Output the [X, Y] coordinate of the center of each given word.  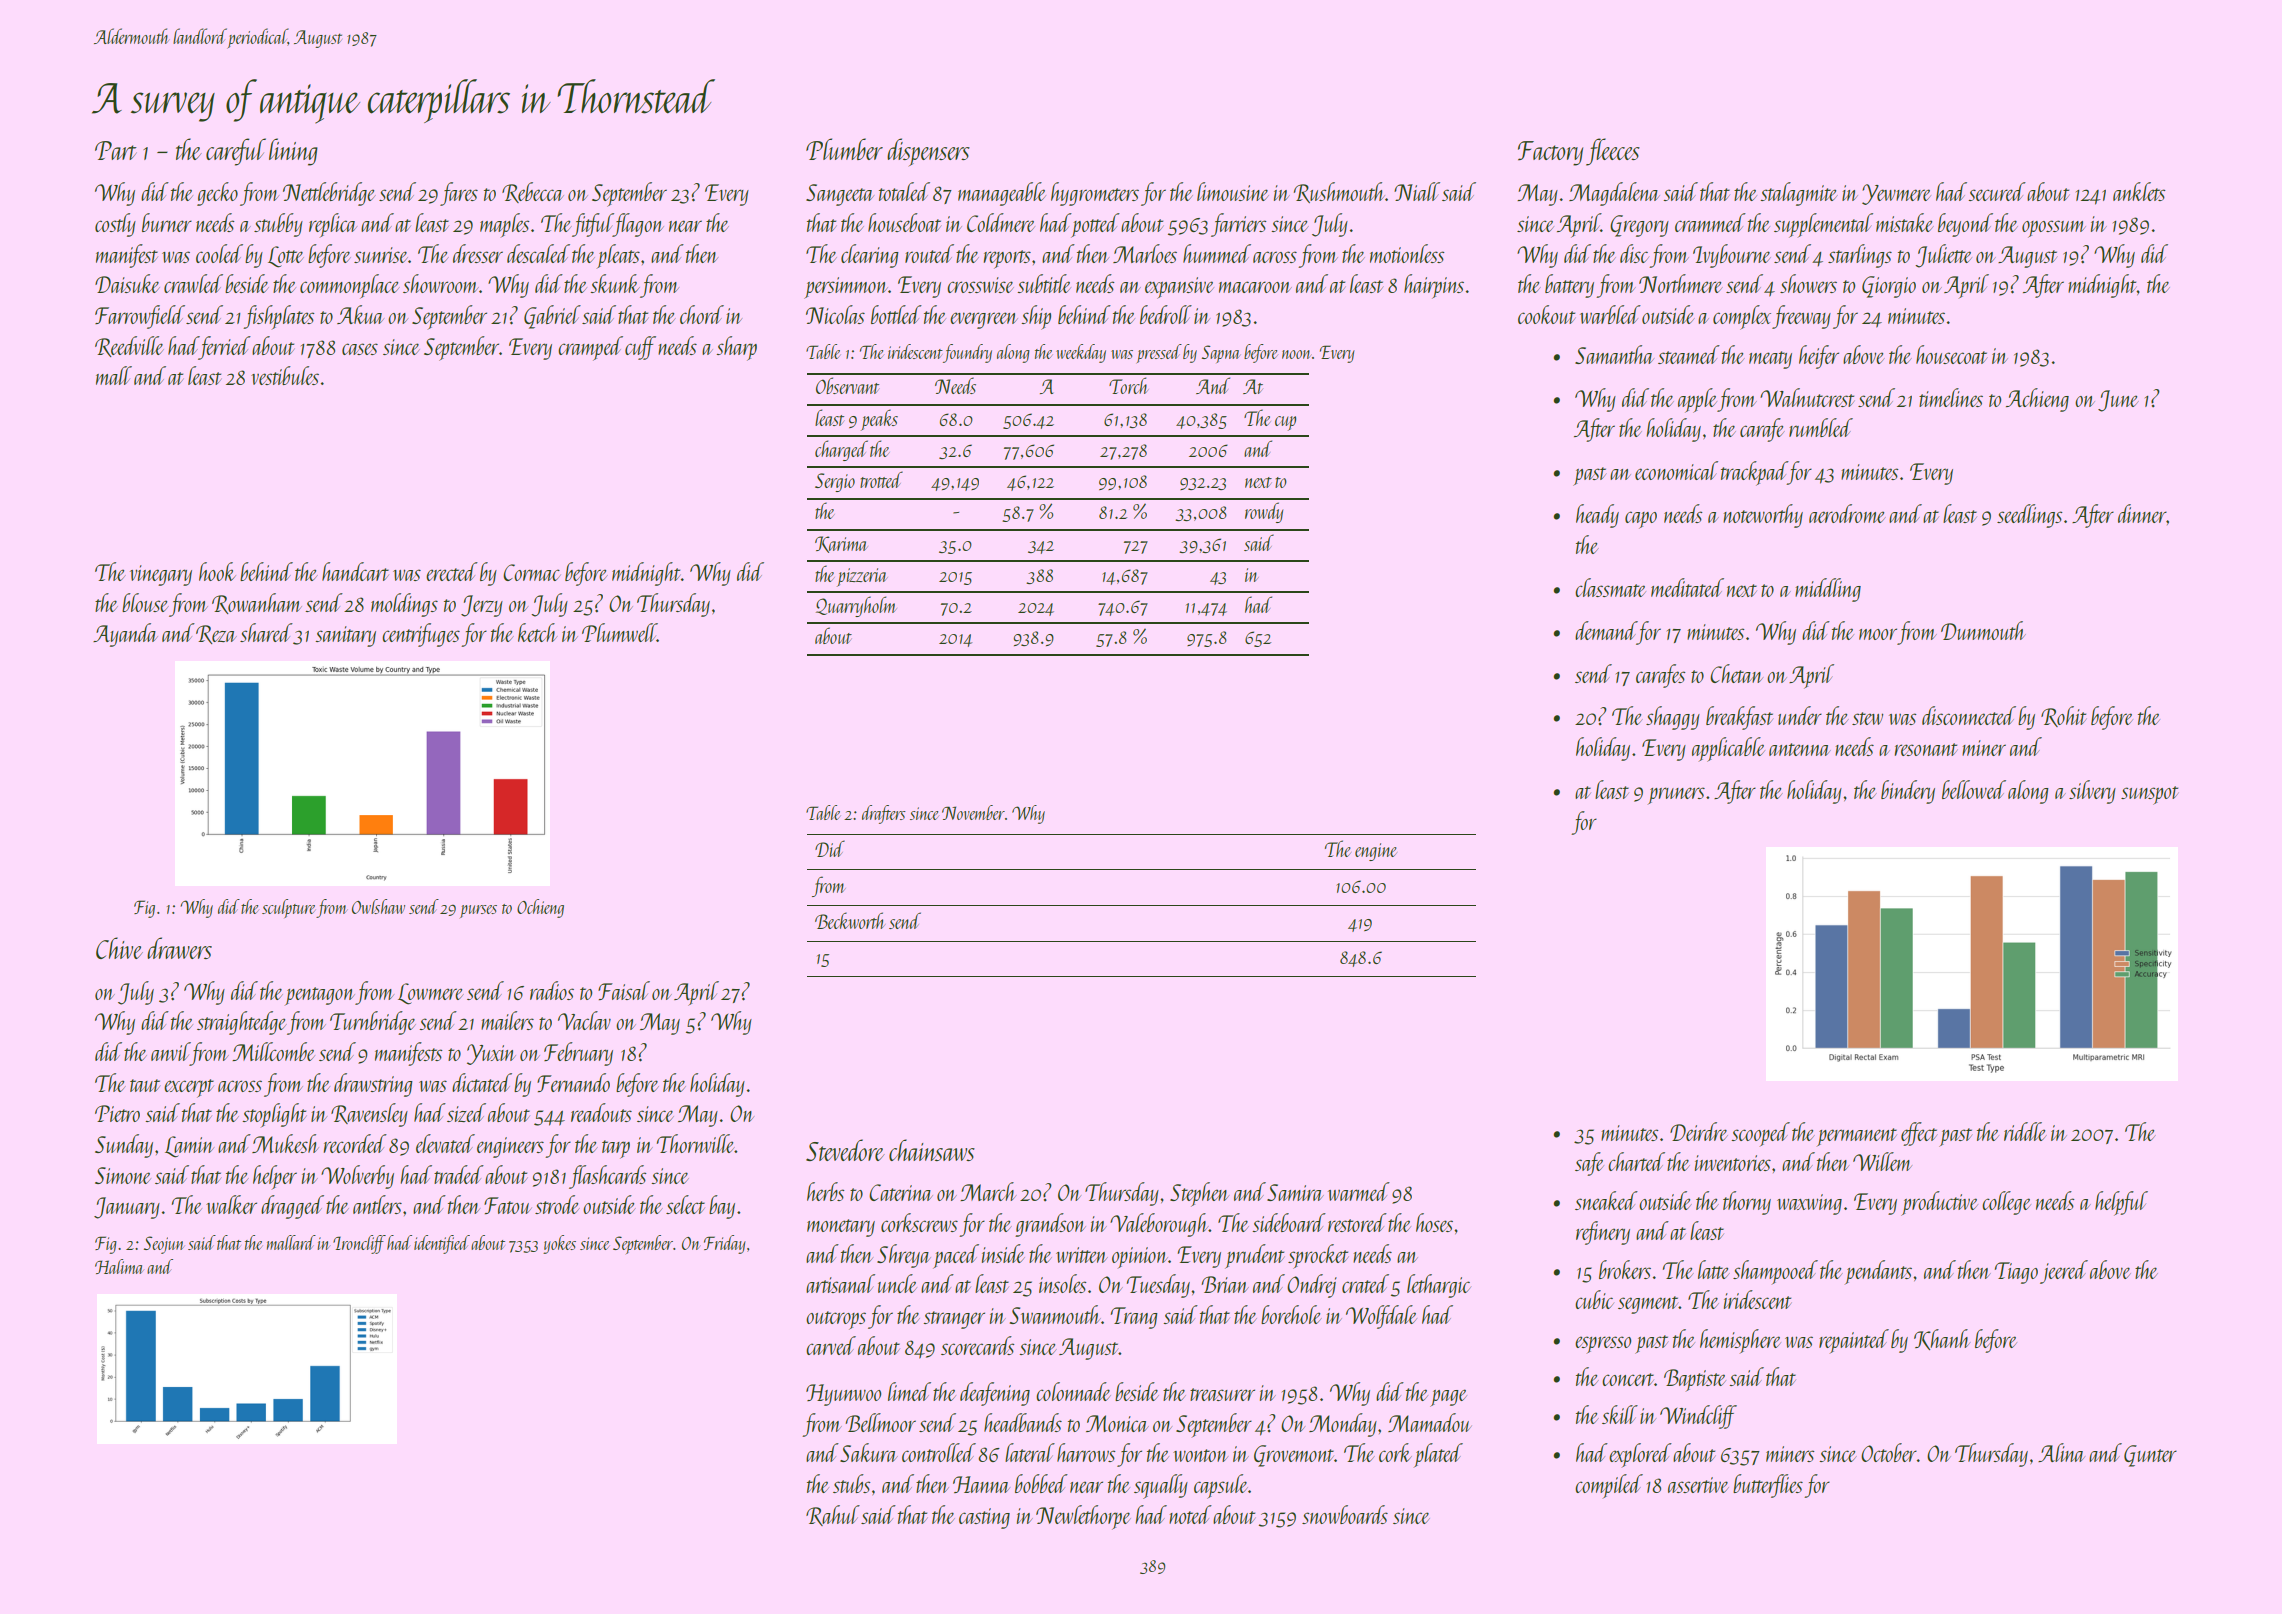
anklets [2139, 191]
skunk [615, 283]
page [1448, 1398]
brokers [1625, 1269]
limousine [1233, 191]
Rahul [833, 1515]
